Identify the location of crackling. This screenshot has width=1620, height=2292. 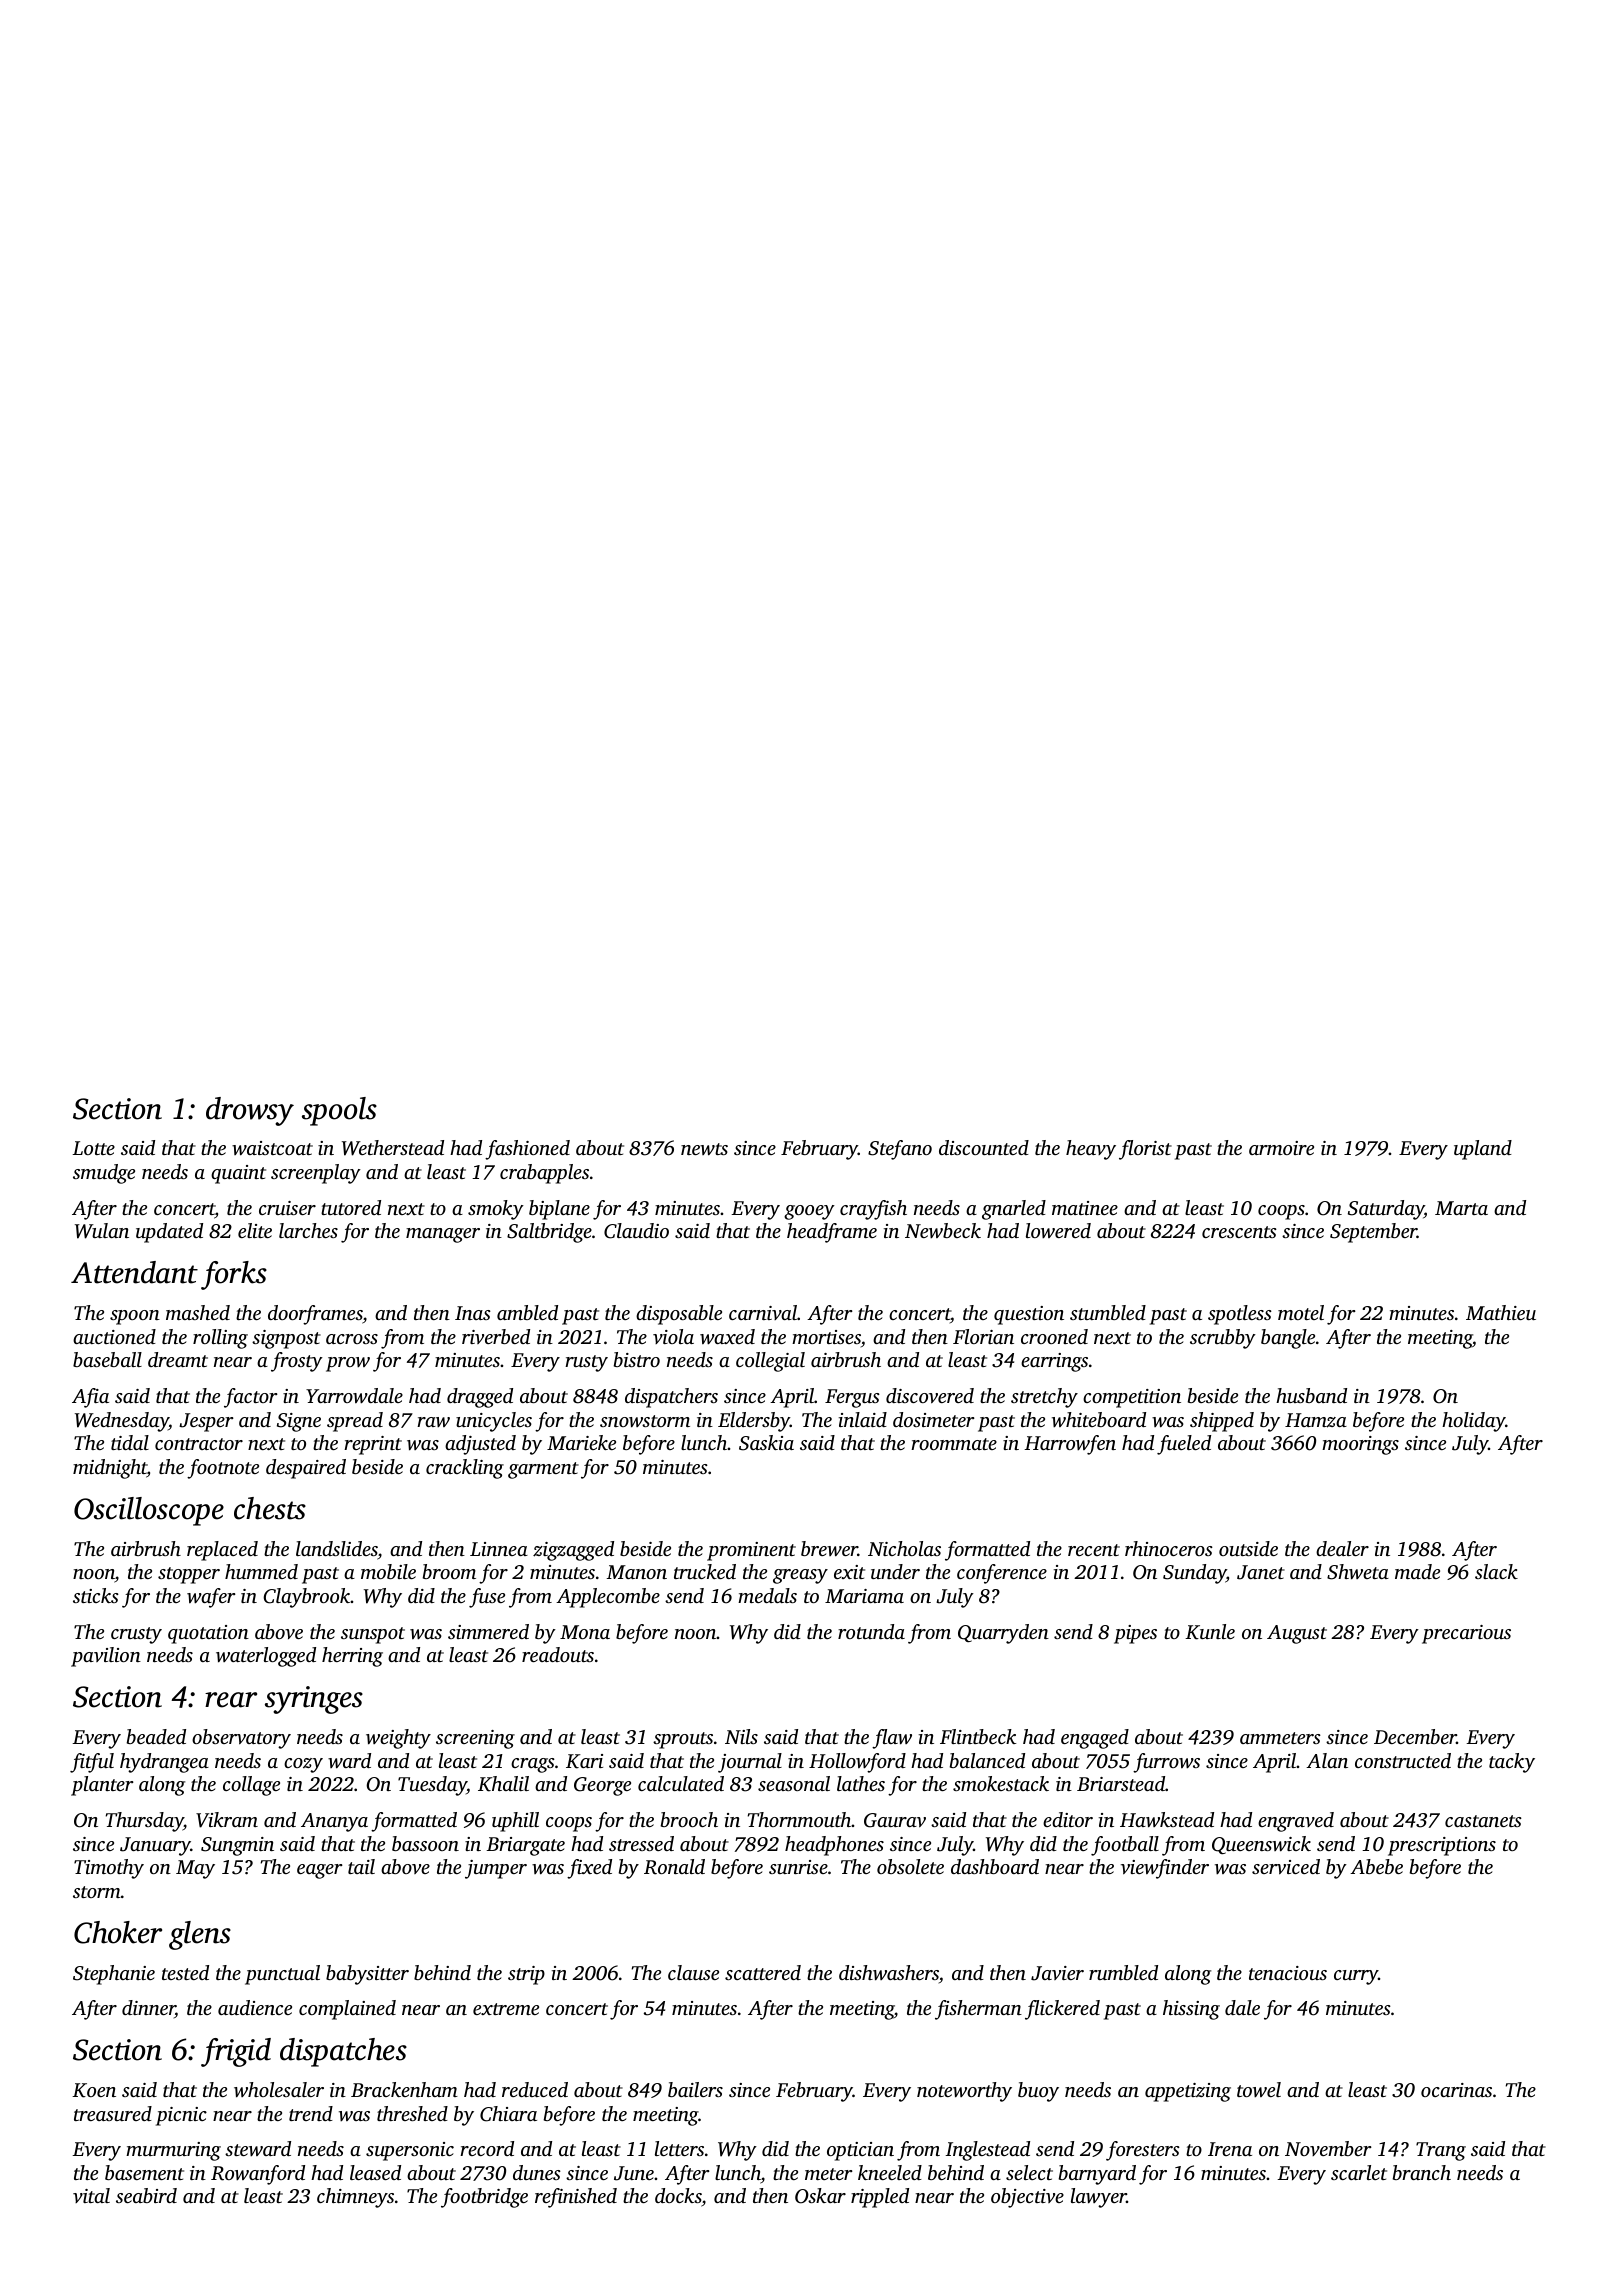
(465, 1469).
